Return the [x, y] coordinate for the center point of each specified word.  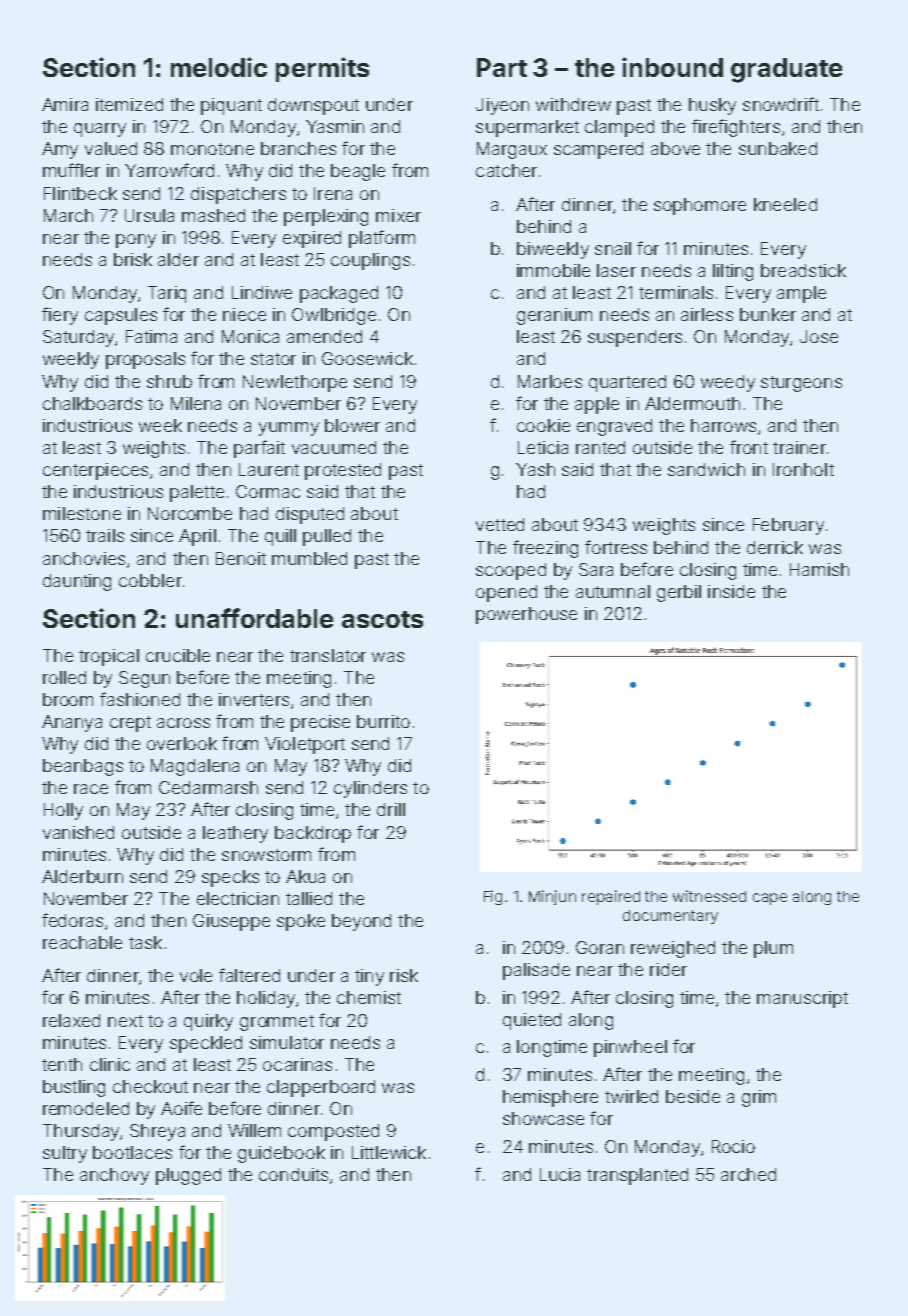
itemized [129, 104]
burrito [383, 721]
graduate [786, 70]
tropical [109, 657]
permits [322, 69]
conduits [293, 1174]
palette [197, 493]
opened [506, 593]
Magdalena [195, 767]
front [749, 447]
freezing [545, 549]
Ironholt [803, 469]
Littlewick [389, 1152]
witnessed [709, 896]
